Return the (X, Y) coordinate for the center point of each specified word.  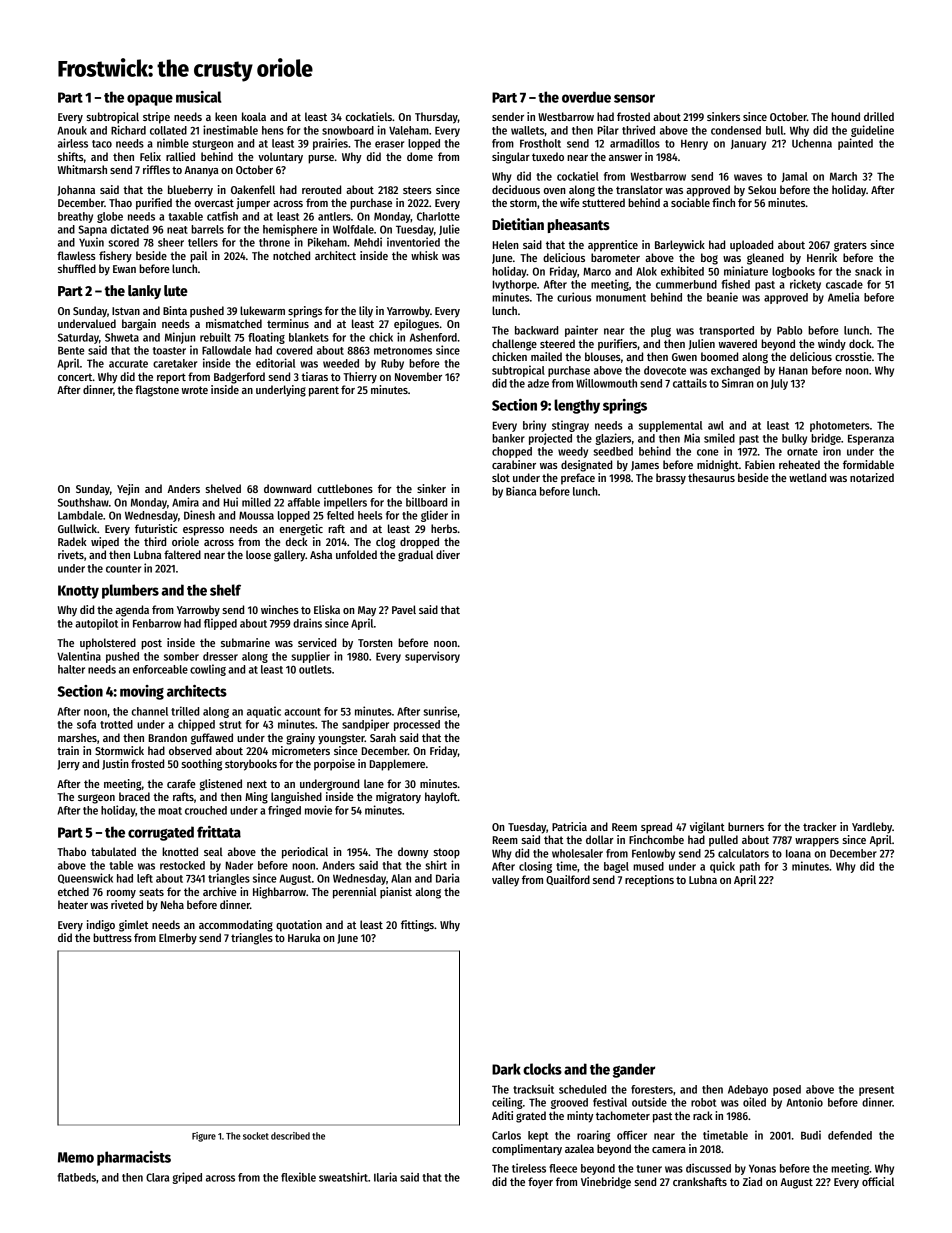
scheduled (582, 1089)
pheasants (579, 226)
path (750, 867)
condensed (736, 130)
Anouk (72, 130)
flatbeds (76, 1177)
